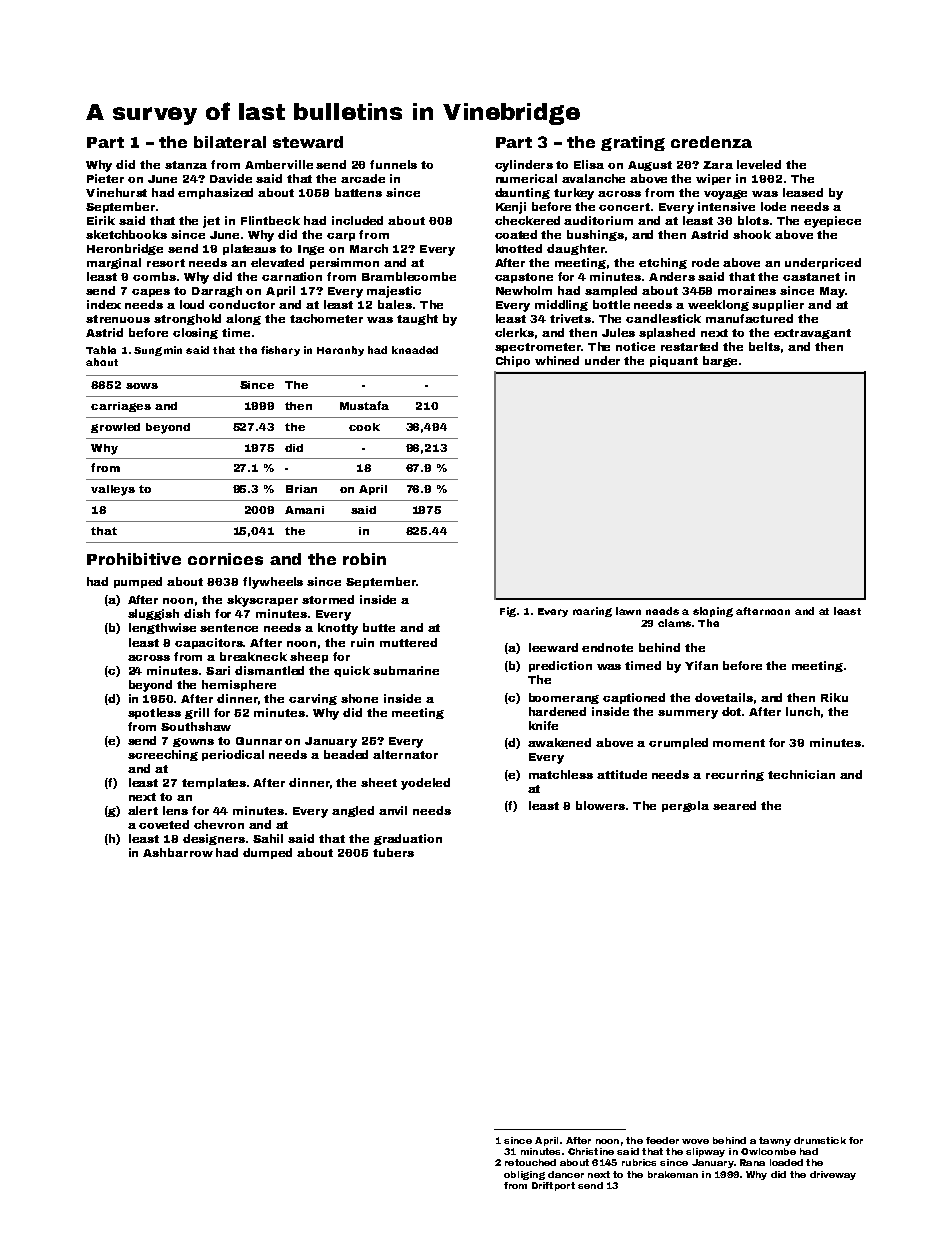 The image size is (952, 1233). What do you see at coordinates (393, 852) in the document?
I see `tubers` at bounding box center [393, 852].
